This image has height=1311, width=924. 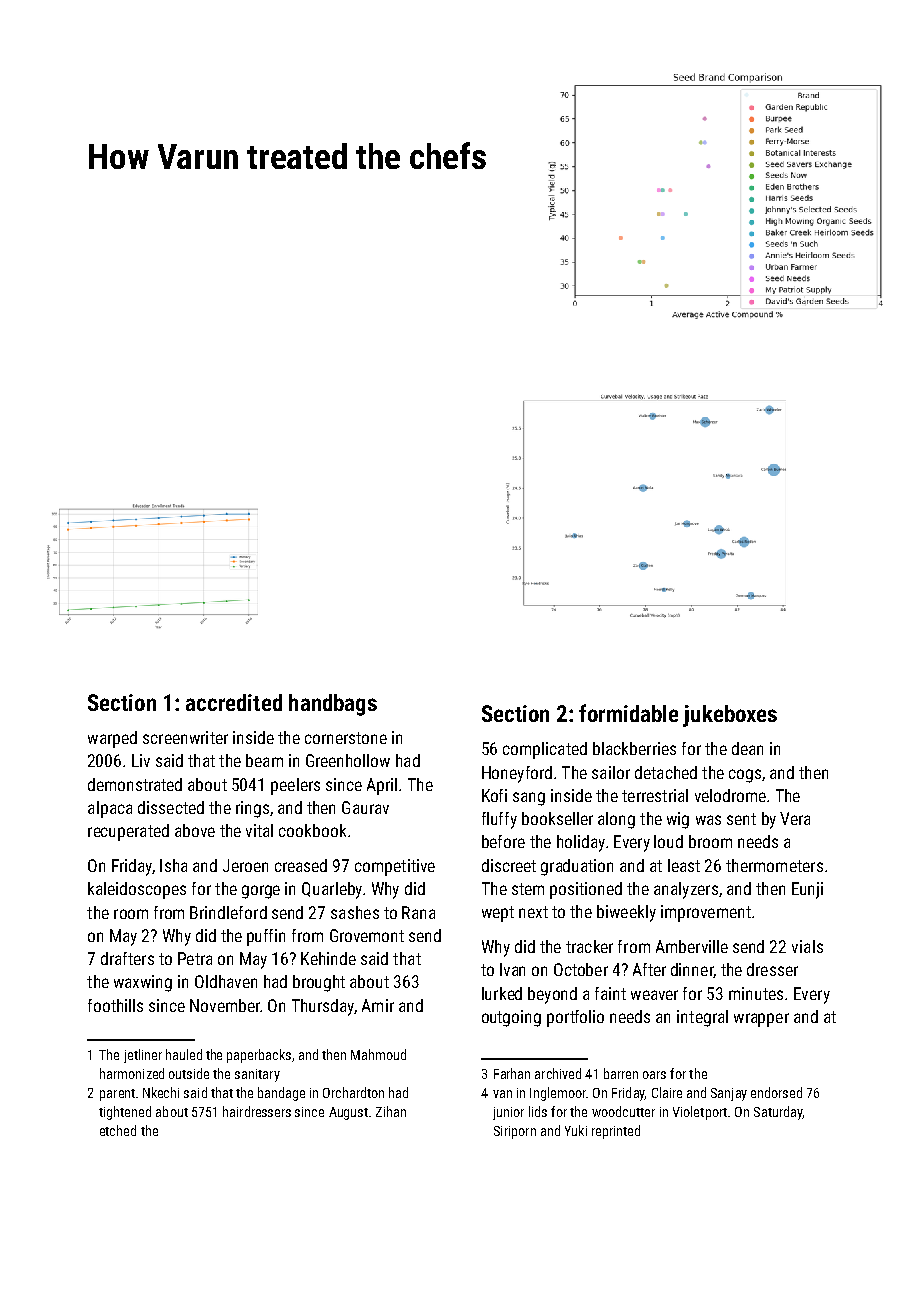 I want to click on Siriporn, so click(x=515, y=1132).
